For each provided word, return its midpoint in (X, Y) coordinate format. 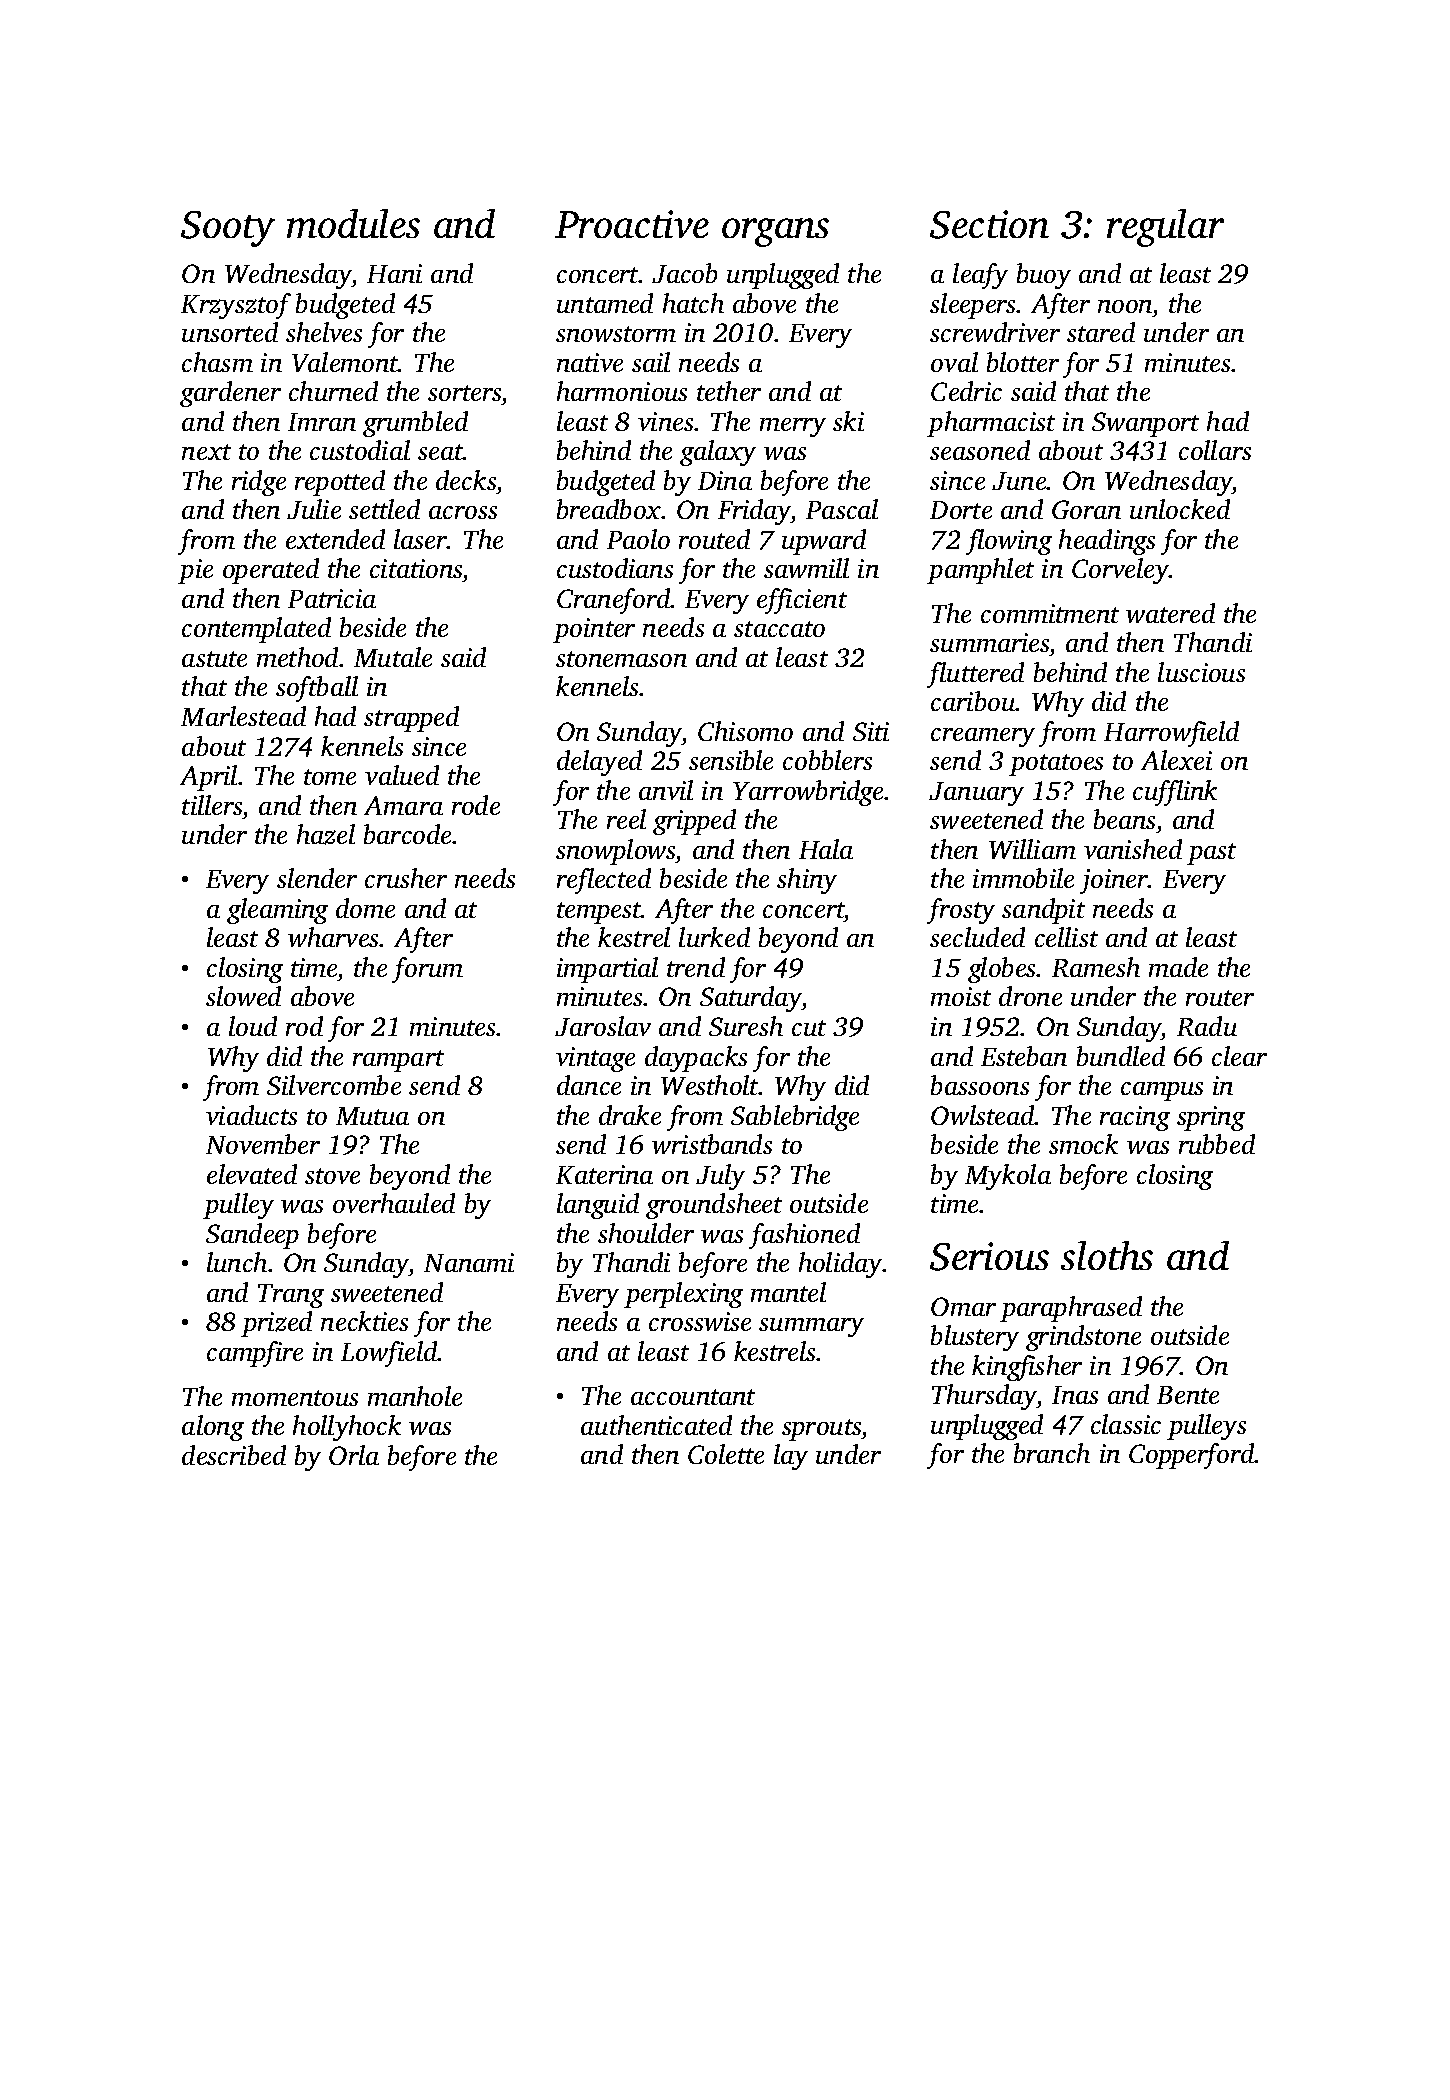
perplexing (683, 1295)
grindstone (1083, 1338)
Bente (1188, 1395)
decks (466, 480)
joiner (1114, 881)
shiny (807, 881)
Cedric (966, 391)
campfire (255, 1354)
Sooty (228, 229)
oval (954, 362)
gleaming (277, 911)
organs (775, 232)
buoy (1044, 276)
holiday (841, 1265)
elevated (252, 1174)
